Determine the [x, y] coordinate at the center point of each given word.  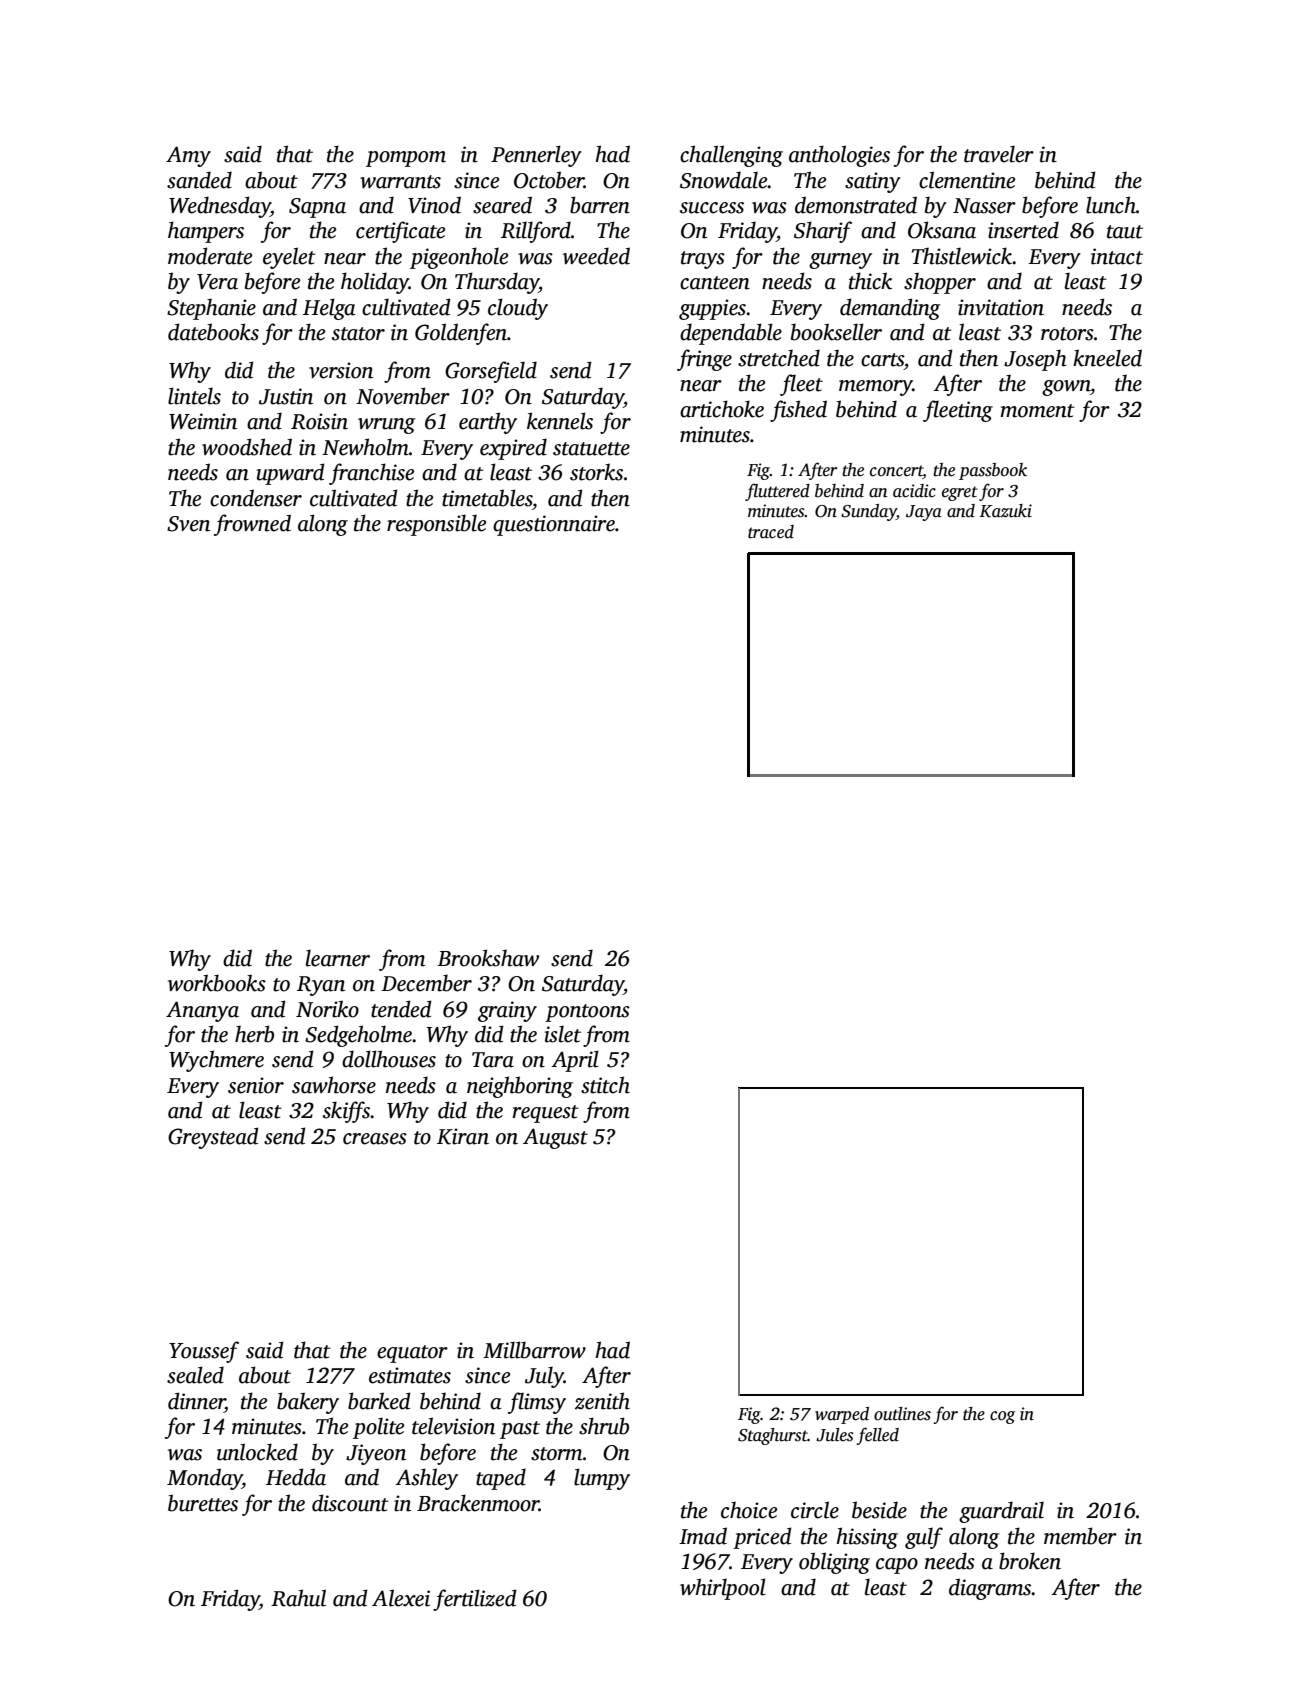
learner [338, 958]
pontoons [587, 1013]
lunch [1111, 205]
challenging [731, 156]
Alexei [401, 1598]
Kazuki [1005, 511]
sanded [199, 180]
